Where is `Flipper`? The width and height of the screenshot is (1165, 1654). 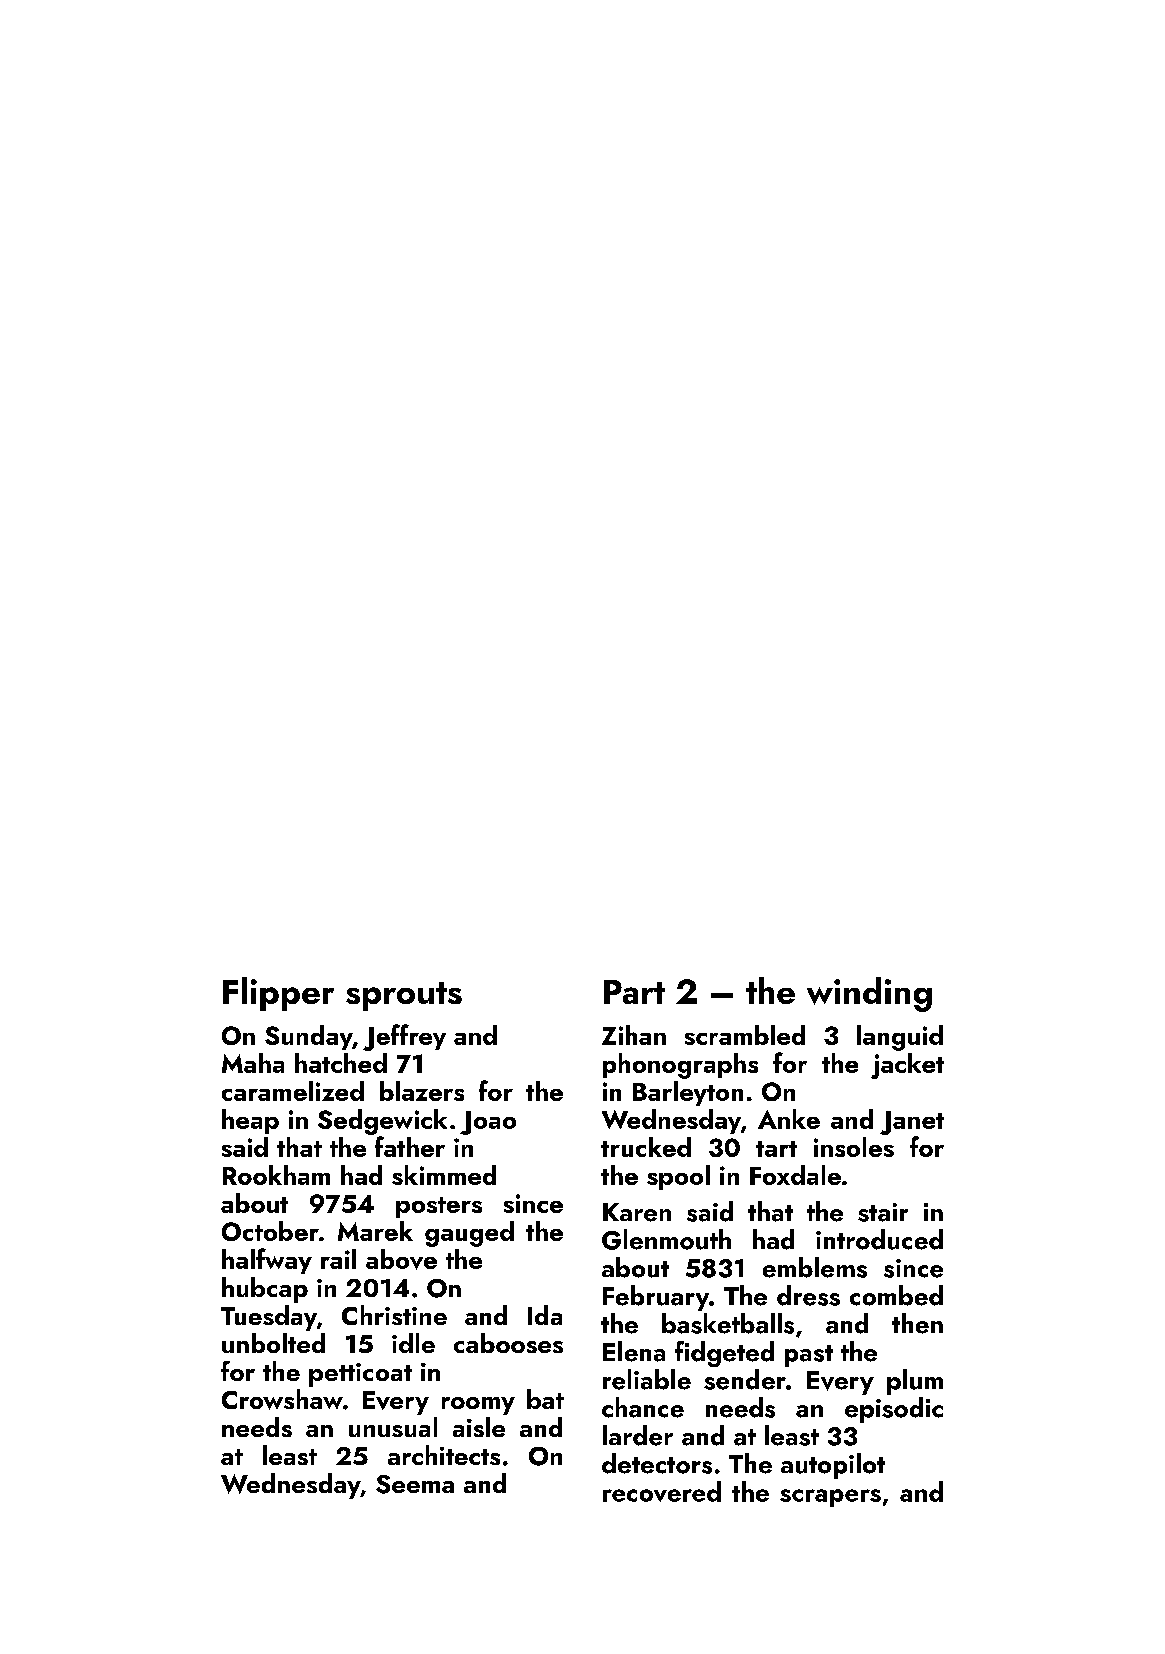 Flipper is located at coordinates (278, 994).
